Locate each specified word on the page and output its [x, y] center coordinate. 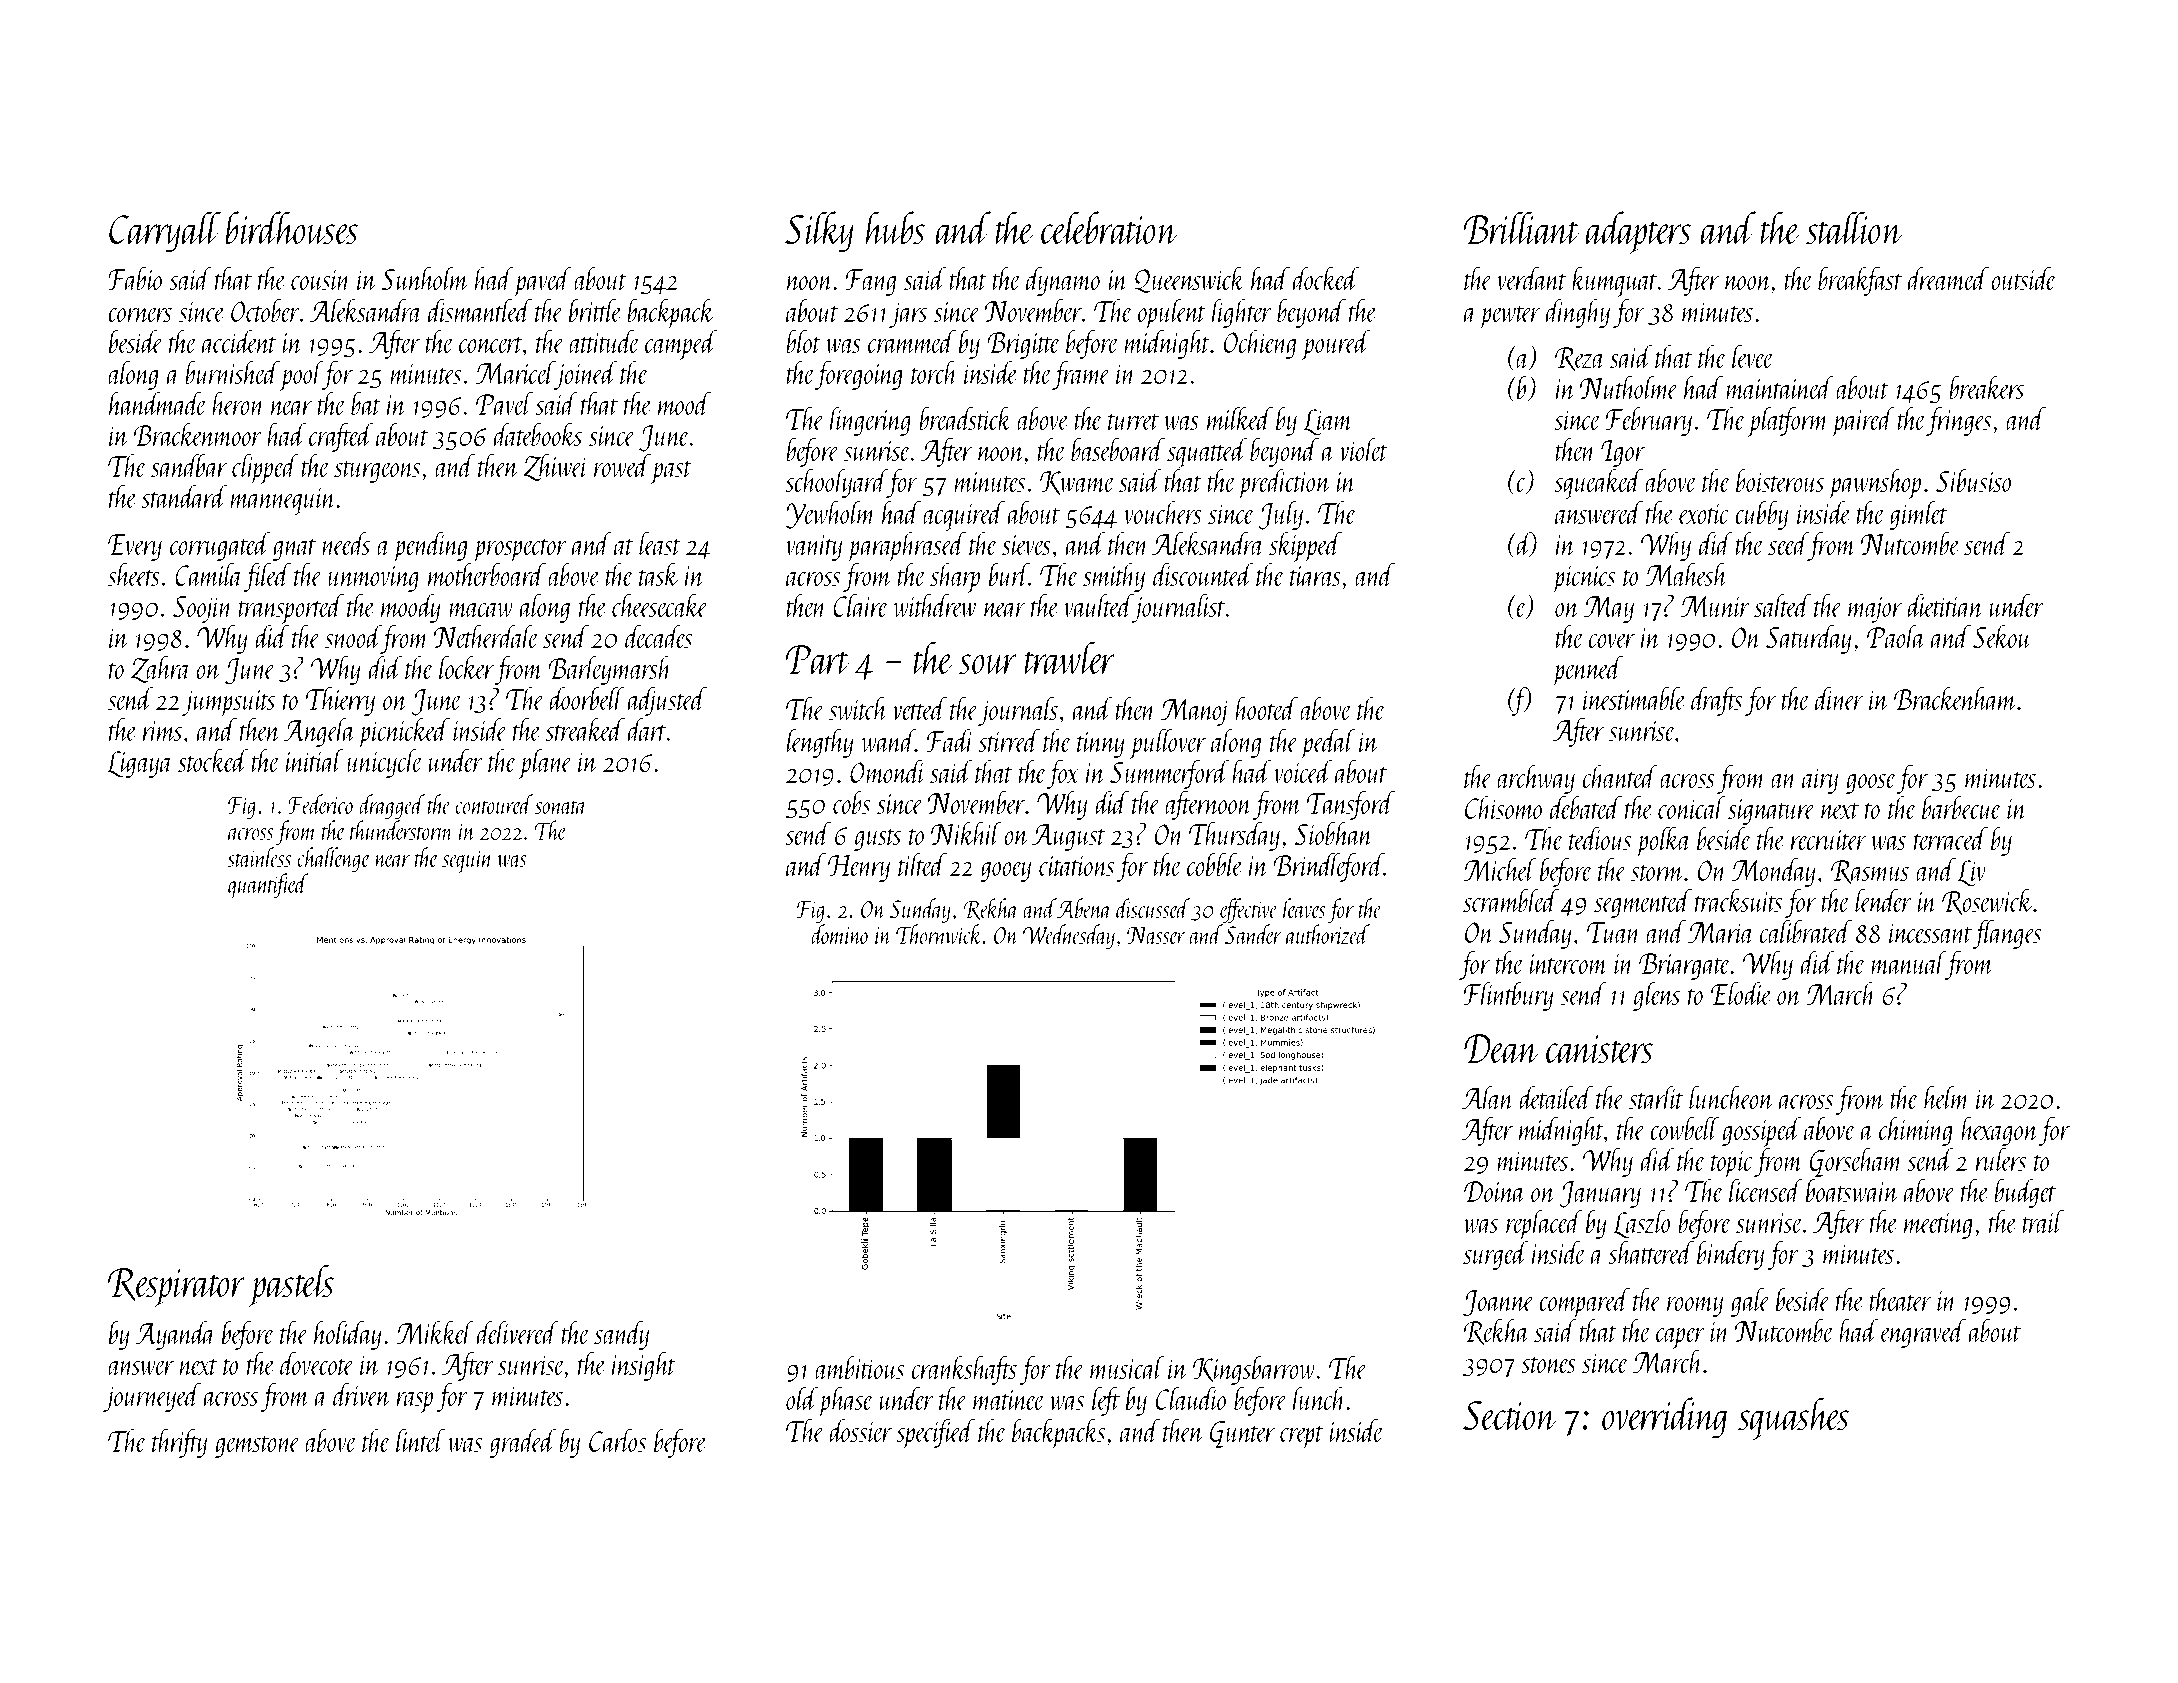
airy [1820, 781]
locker [466, 667]
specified [935, 1433]
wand [888, 740]
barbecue [1962, 807]
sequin [467, 861]
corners [140, 315]
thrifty [179, 1443]
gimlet [1918, 515]
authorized [1328, 934]
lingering [870, 421]
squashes [1793, 1418]
